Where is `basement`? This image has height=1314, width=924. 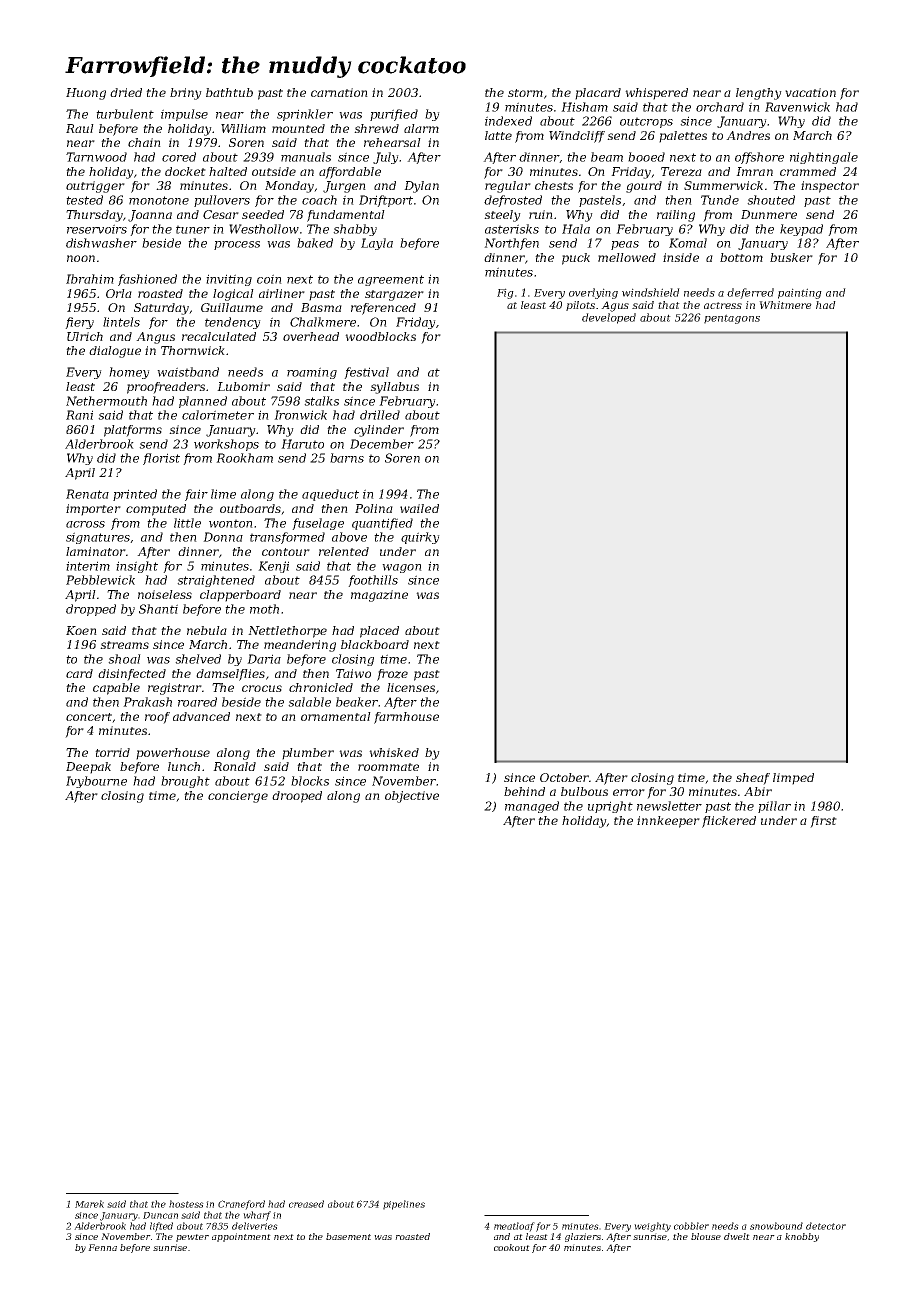 basement is located at coordinates (348, 1236).
